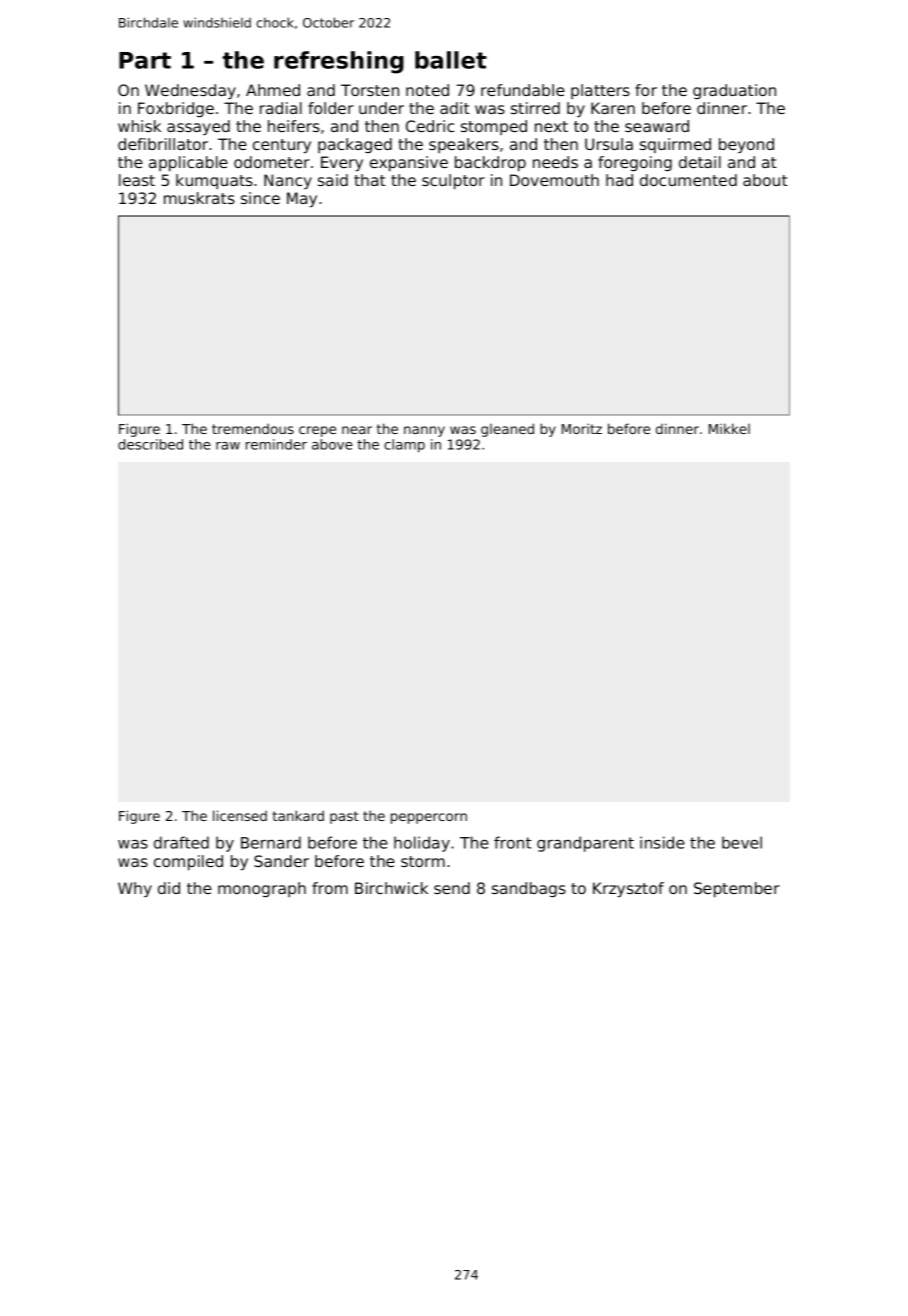 The width and height of the screenshot is (908, 1316). I want to click on send, so click(452, 888).
